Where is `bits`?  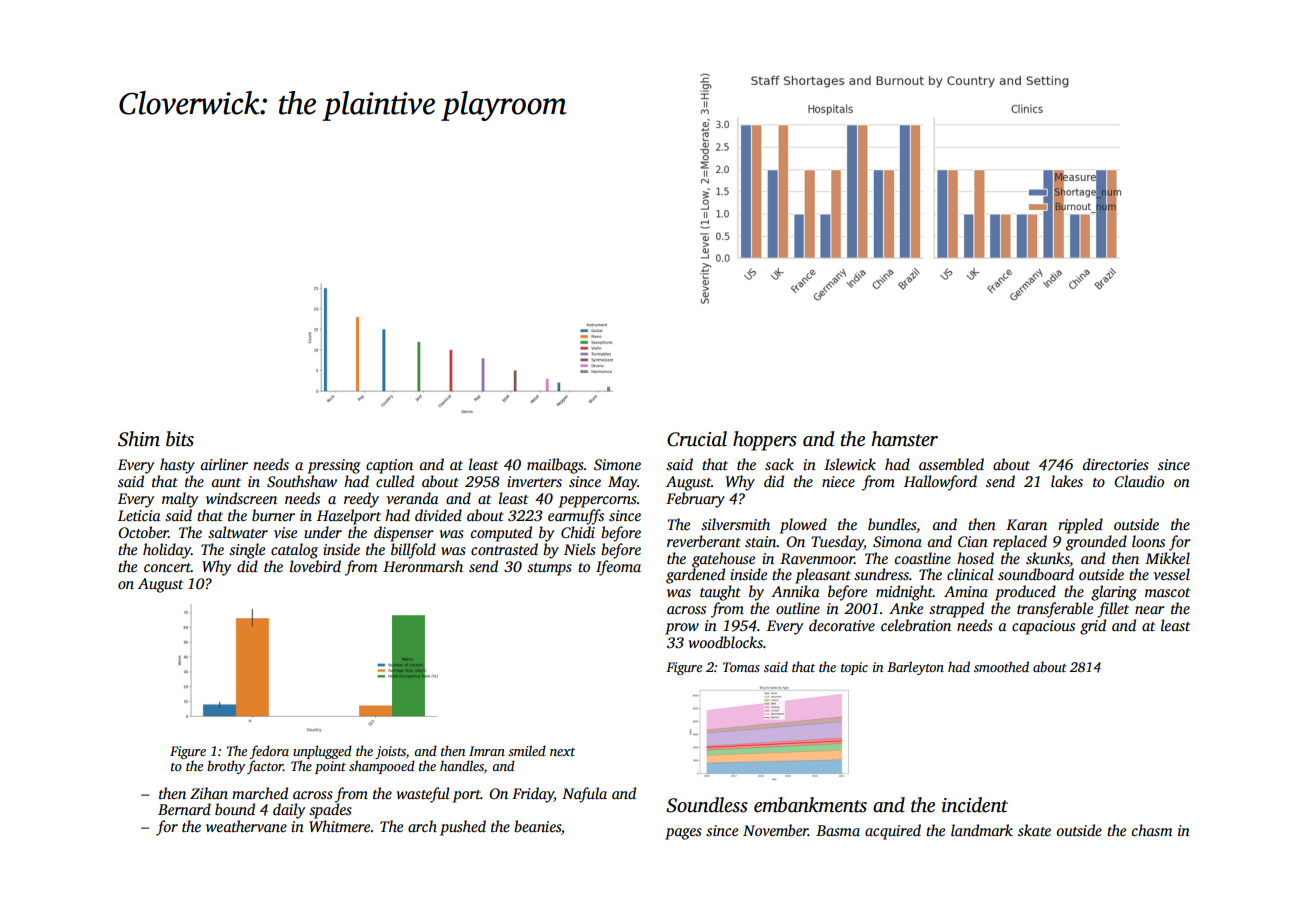
bits is located at coordinates (180, 439).
